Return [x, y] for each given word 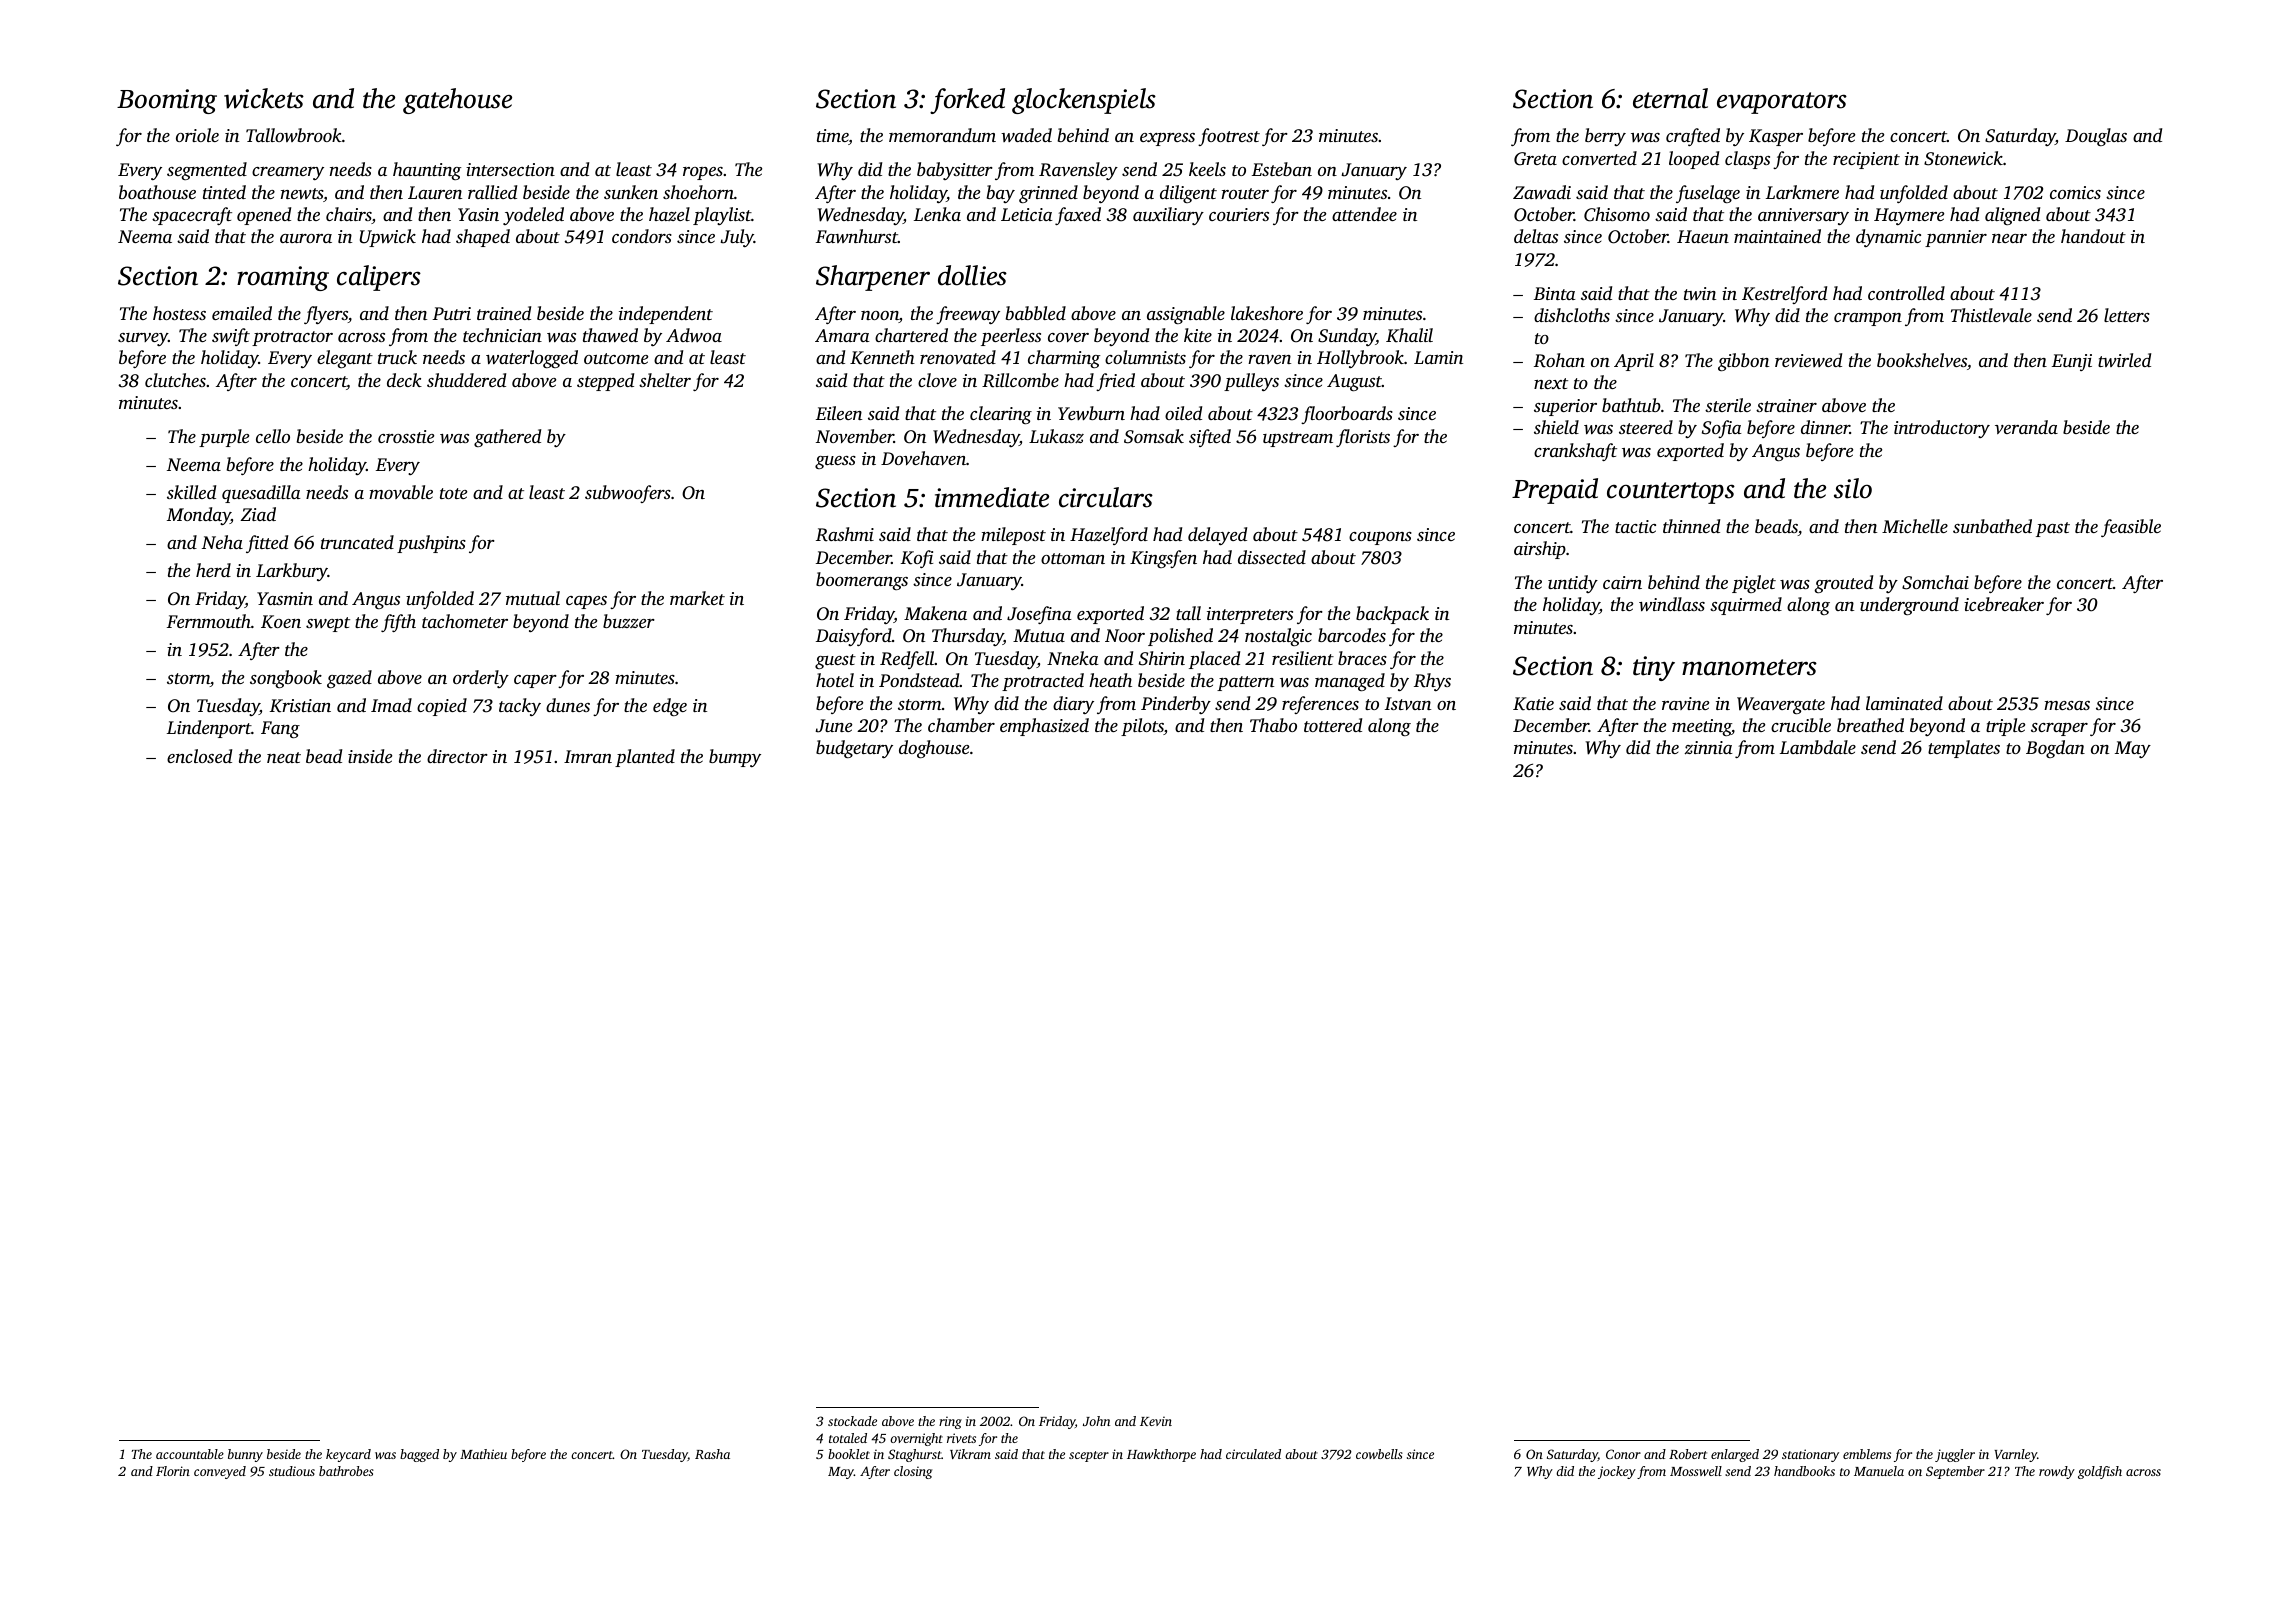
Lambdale [1818, 747]
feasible [2131, 528]
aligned [2012, 216]
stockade [852, 1421]
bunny [245, 1455]
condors [642, 236]
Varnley [2015, 1455]
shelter [665, 380]
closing [913, 1472]
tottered [1333, 725]
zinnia [1708, 748]
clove [937, 380]
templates [1964, 749]
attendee [1364, 214]
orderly [481, 679]
